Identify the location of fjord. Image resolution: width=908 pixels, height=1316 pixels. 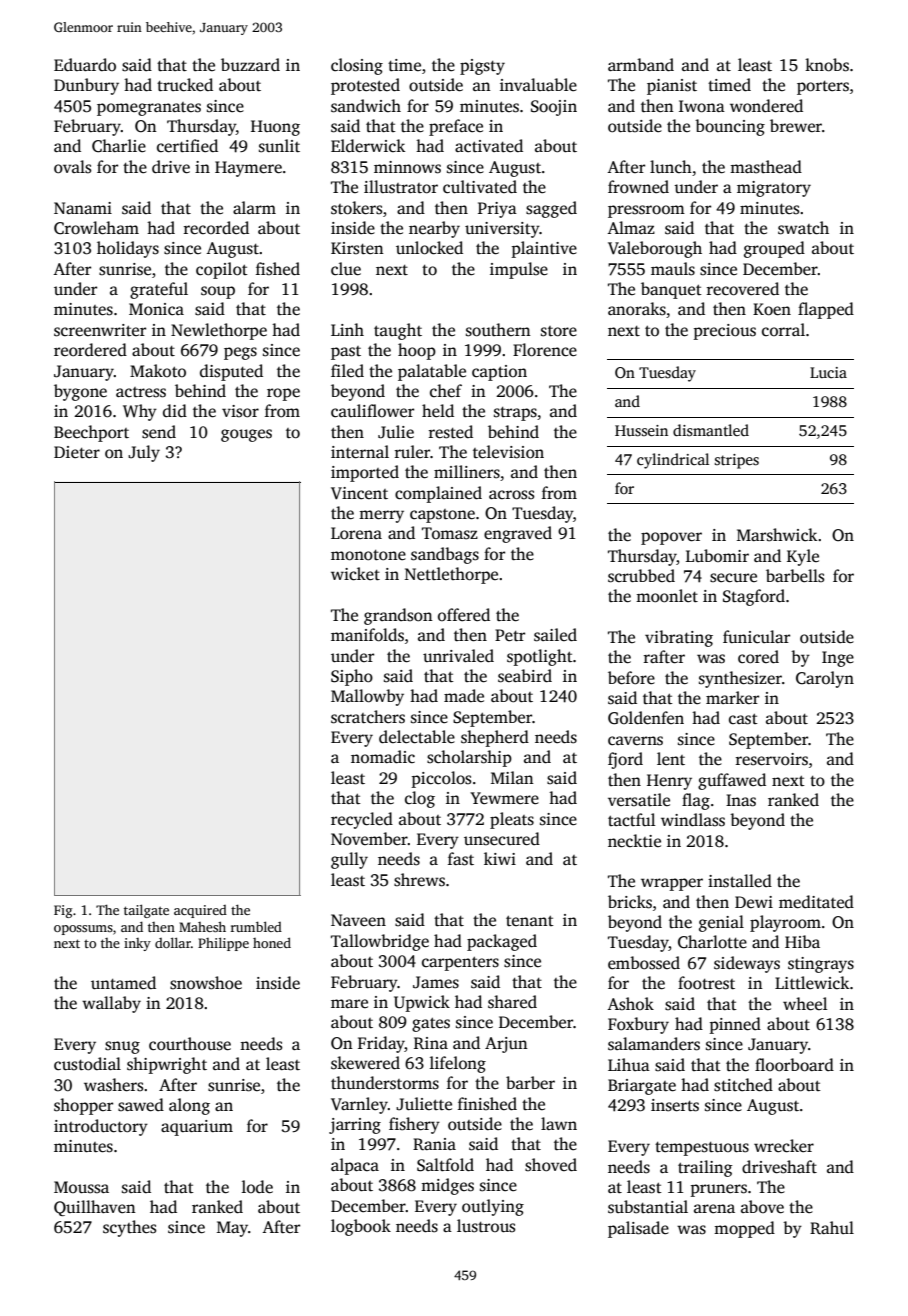
(625, 760).
